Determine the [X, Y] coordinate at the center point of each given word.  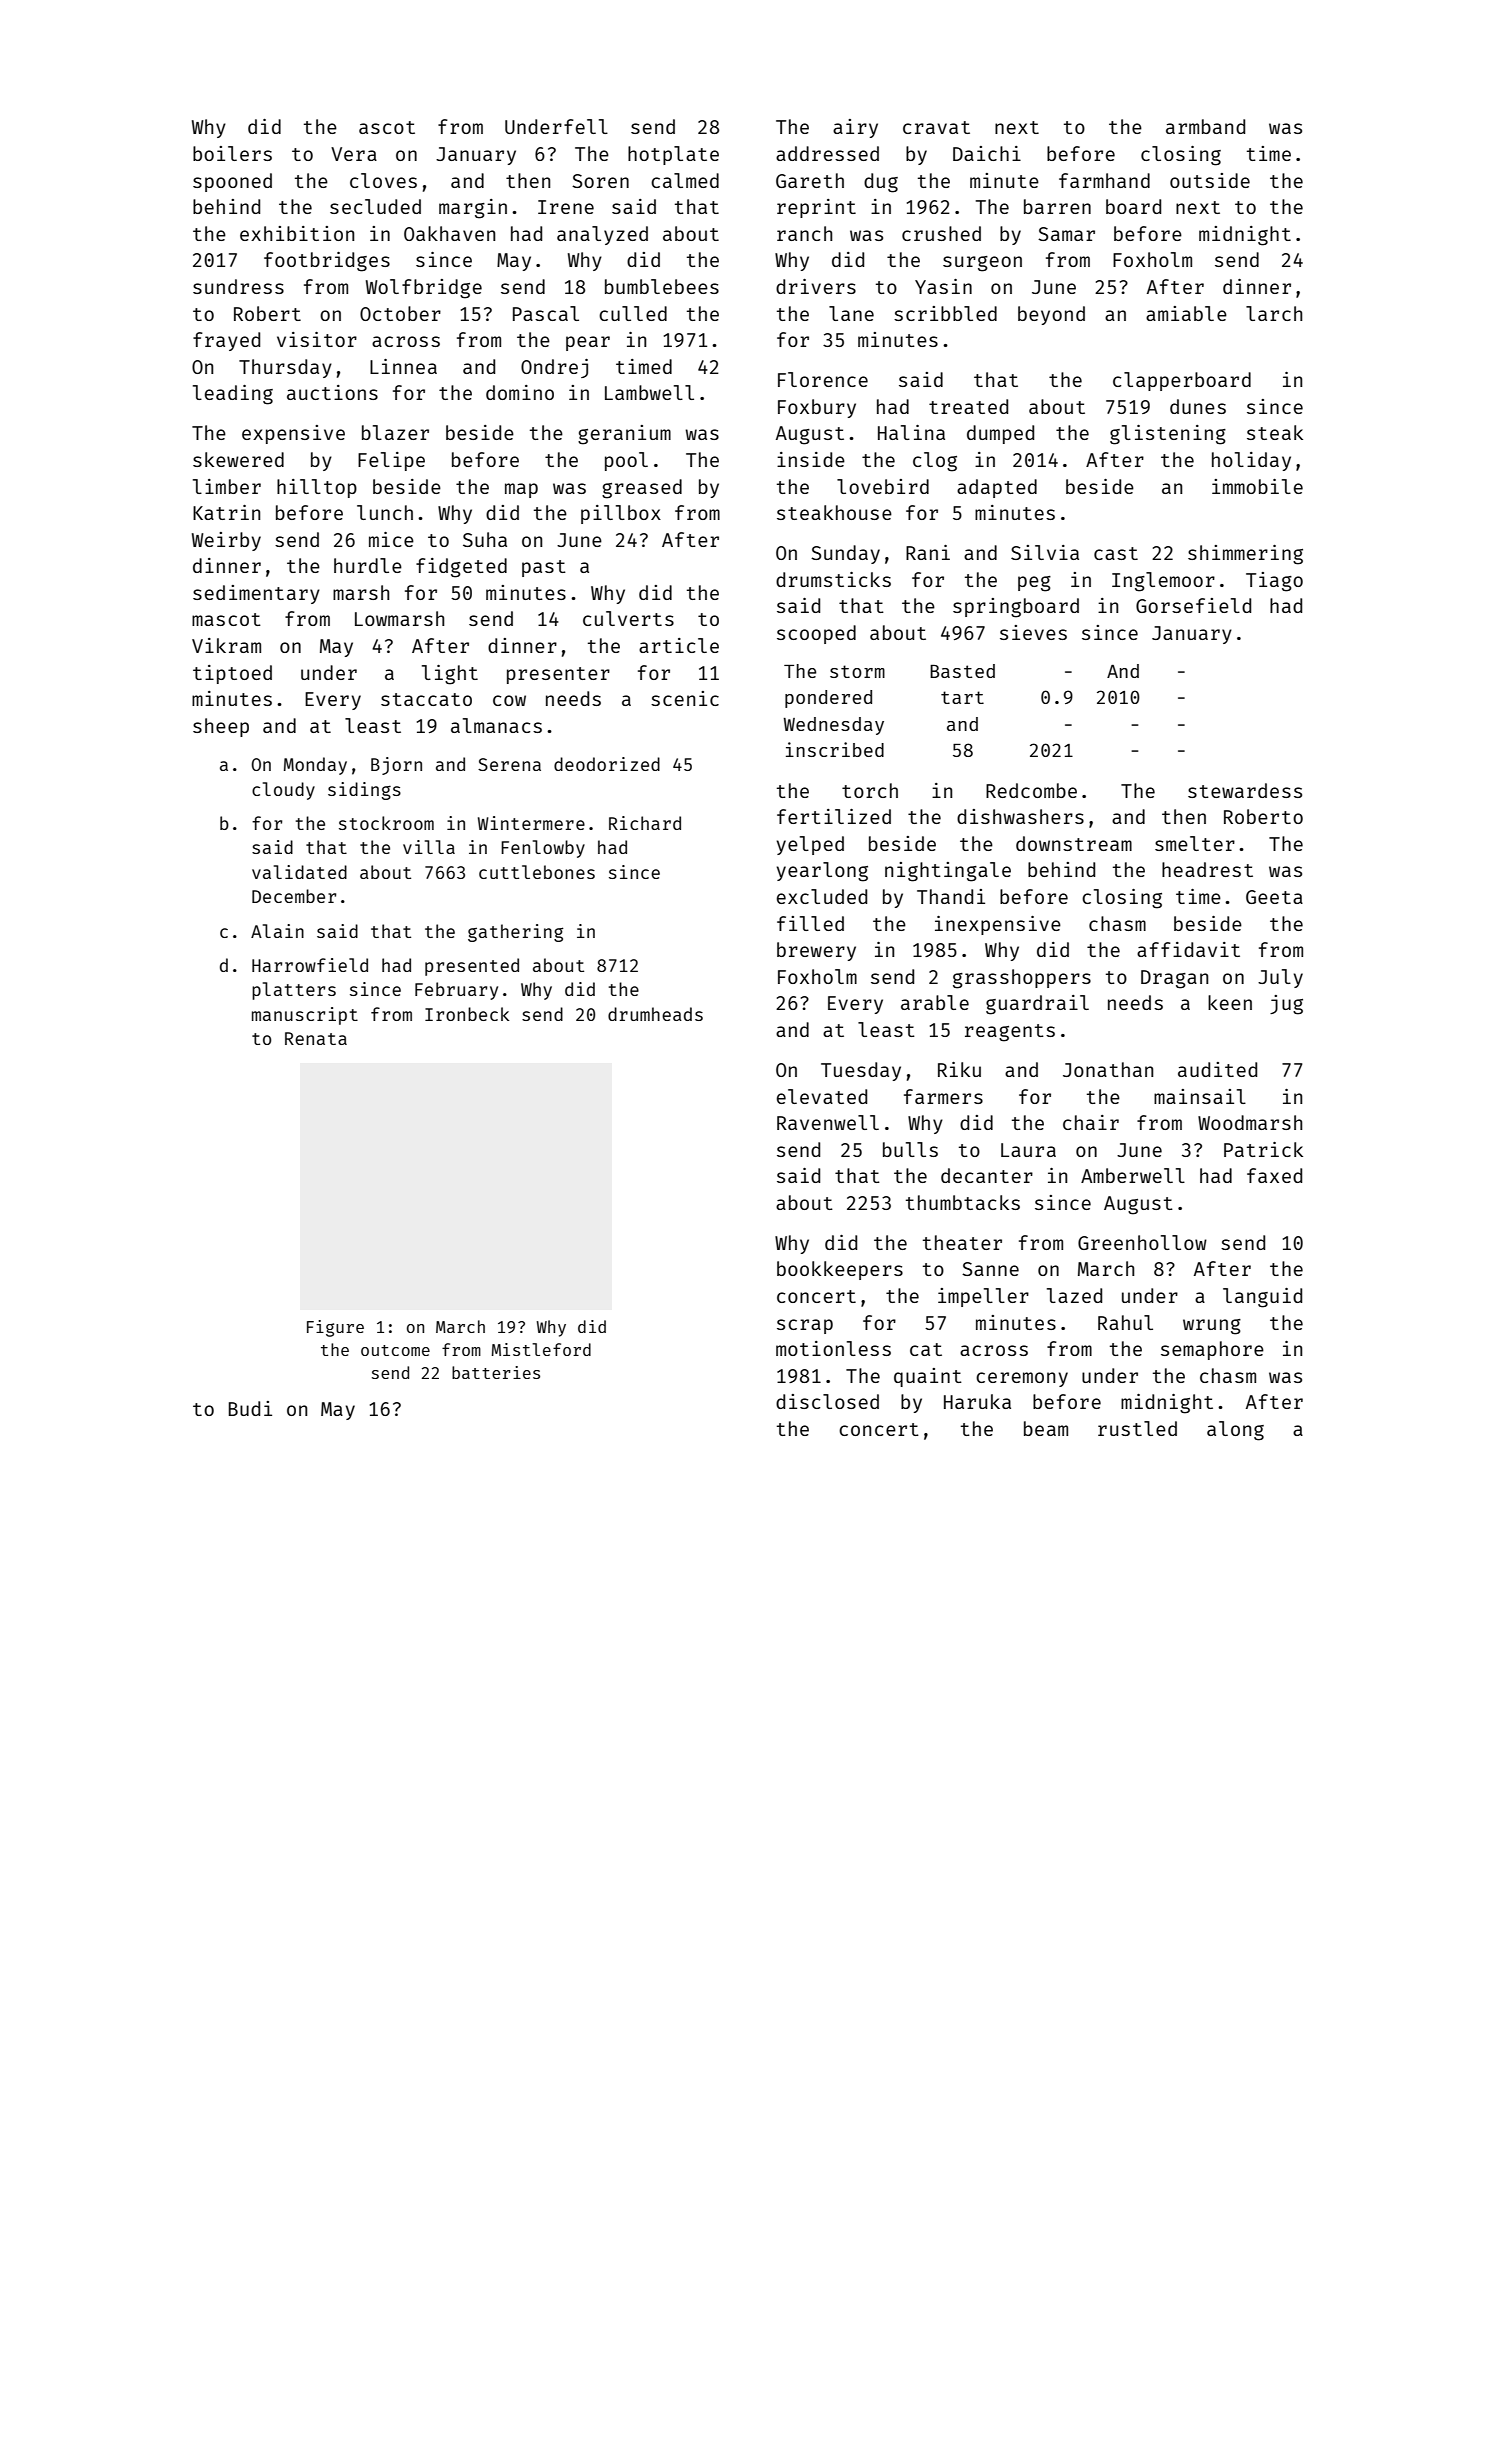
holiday [1251, 461]
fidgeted [461, 568]
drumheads [655, 1014]
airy [855, 128]
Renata [316, 1038]
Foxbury [817, 408]
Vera [354, 154]
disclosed [827, 1401]
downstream [1074, 843]
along [1235, 1431]
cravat [936, 127]
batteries [496, 1372]
